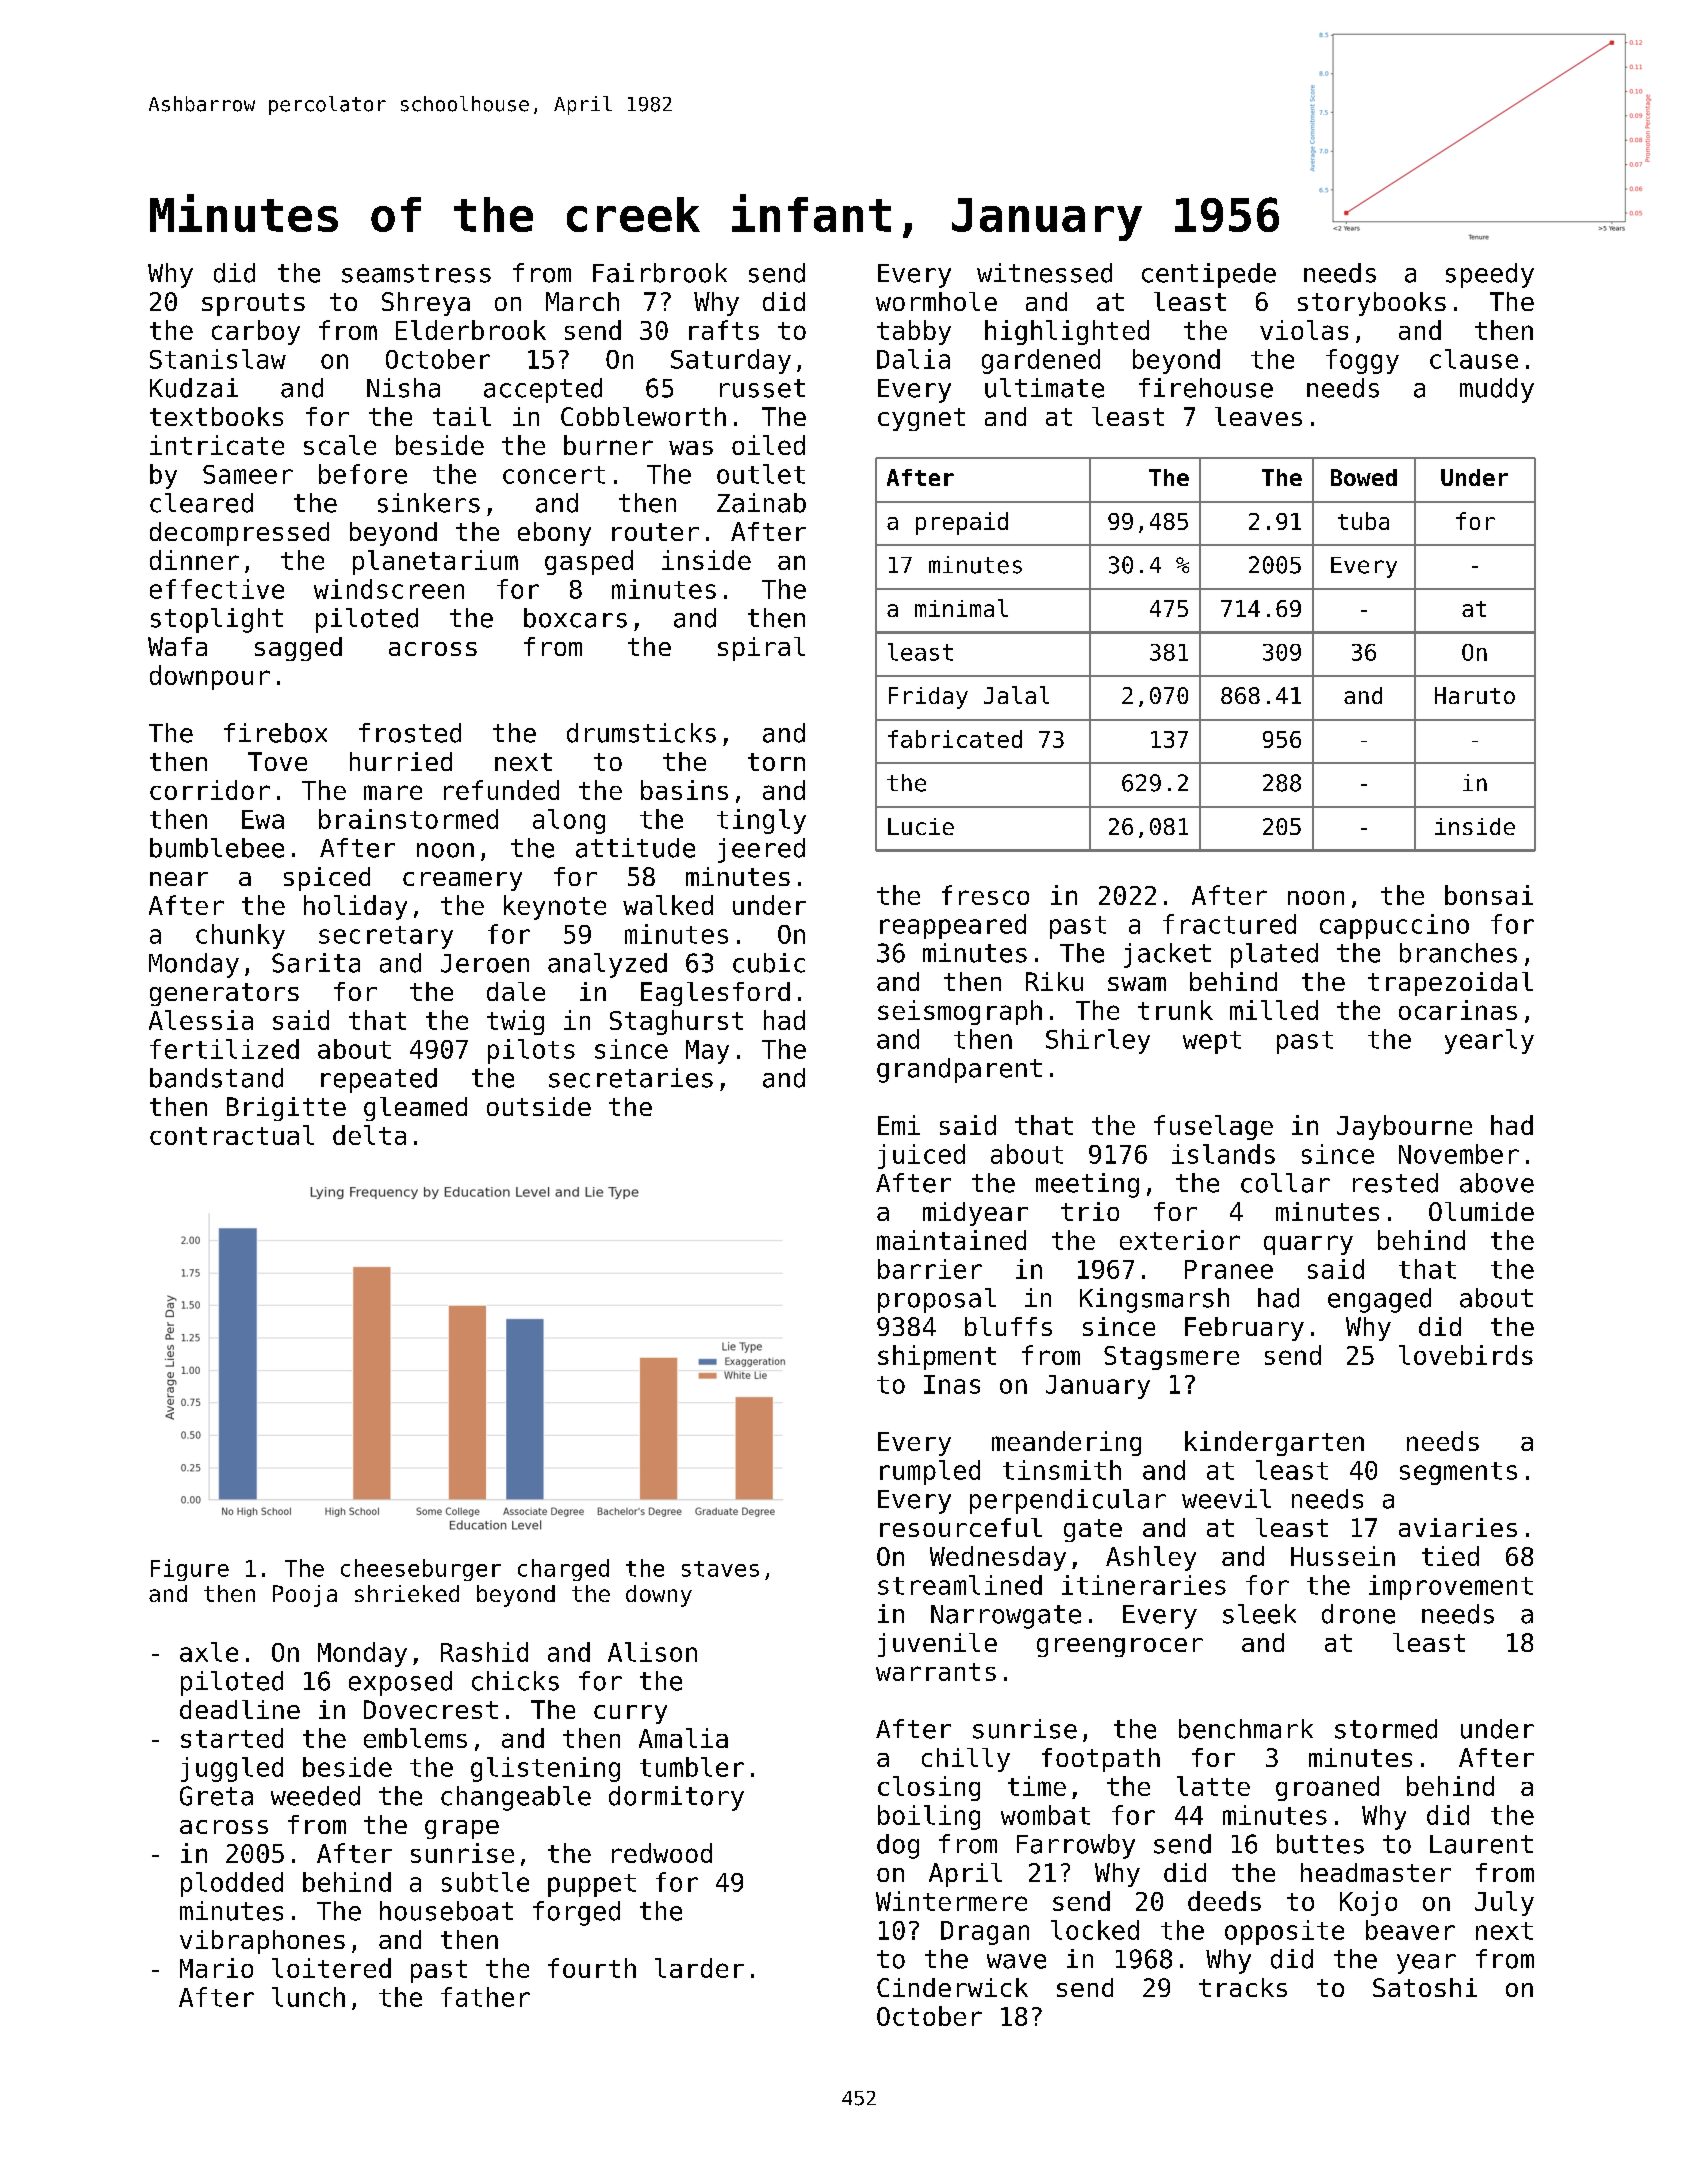  I want to click on cheeseburger, so click(421, 1570).
